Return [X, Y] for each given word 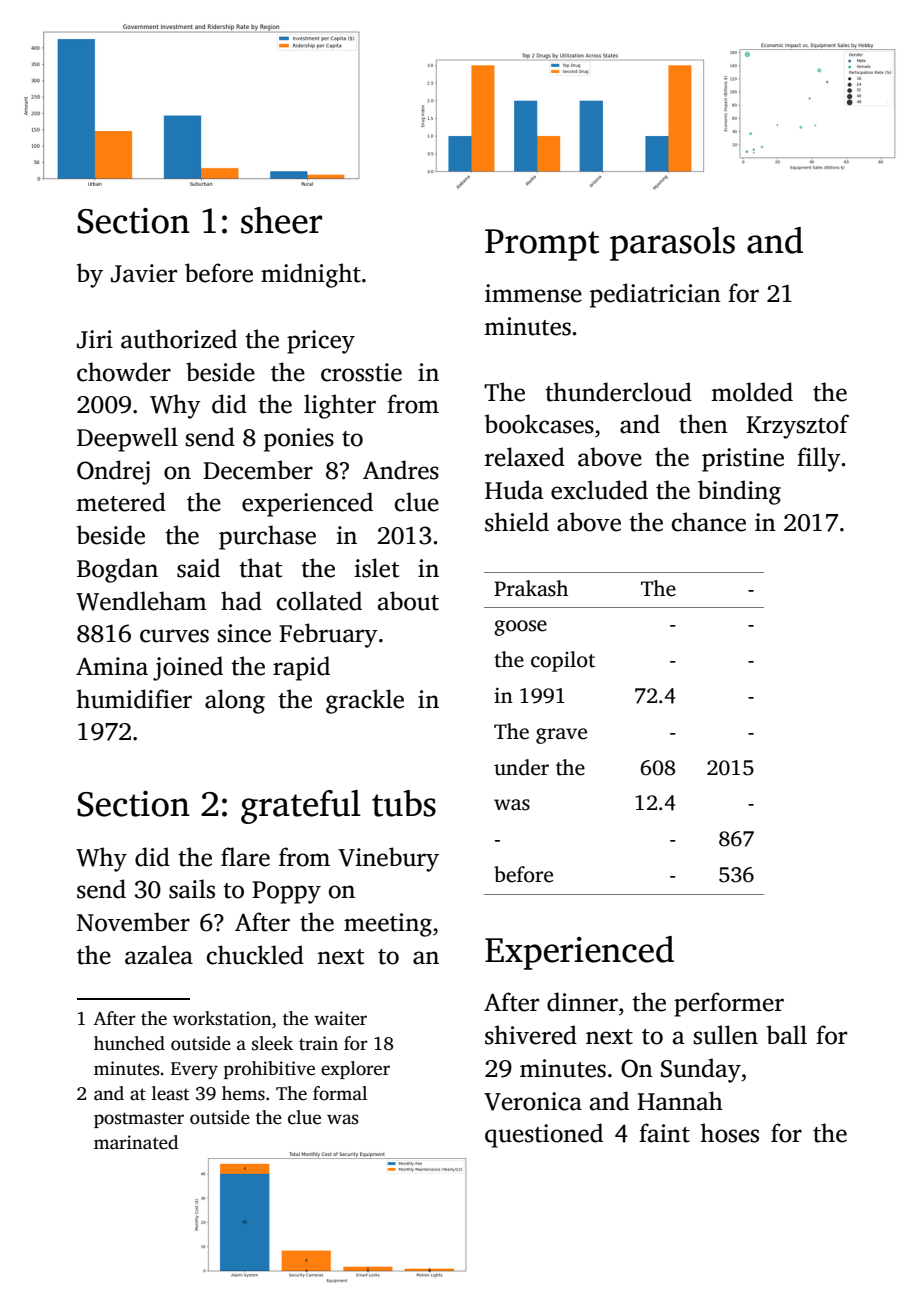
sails [192, 889]
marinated [136, 1142]
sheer [281, 220]
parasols [672, 244]
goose [520, 628]
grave [561, 736]
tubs [404, 803]
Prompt [542, 245]
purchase [267, 537]
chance [709, 522]
